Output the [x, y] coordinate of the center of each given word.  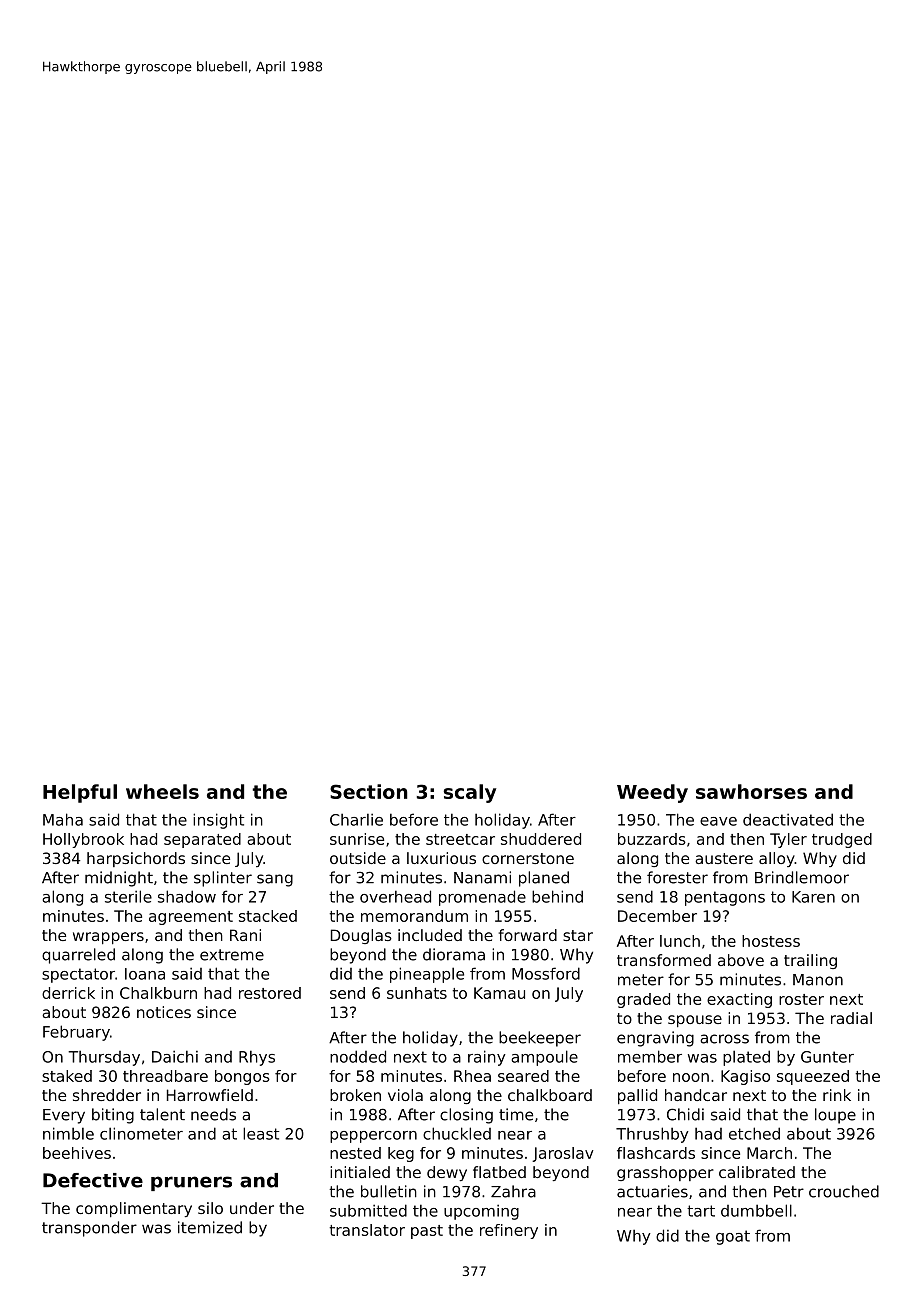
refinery [509, 1231]
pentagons [725, 898]
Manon [818, 980]
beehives [77, 1153]
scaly [469, 793]
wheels [162, 791]
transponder [89, 1229]
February [76, 1033]
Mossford [546, 973]
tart [701, 1211]
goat [733, 1237]
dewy [447, 1173]
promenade [482, 898]
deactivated [788, 819]
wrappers [108, 938]
